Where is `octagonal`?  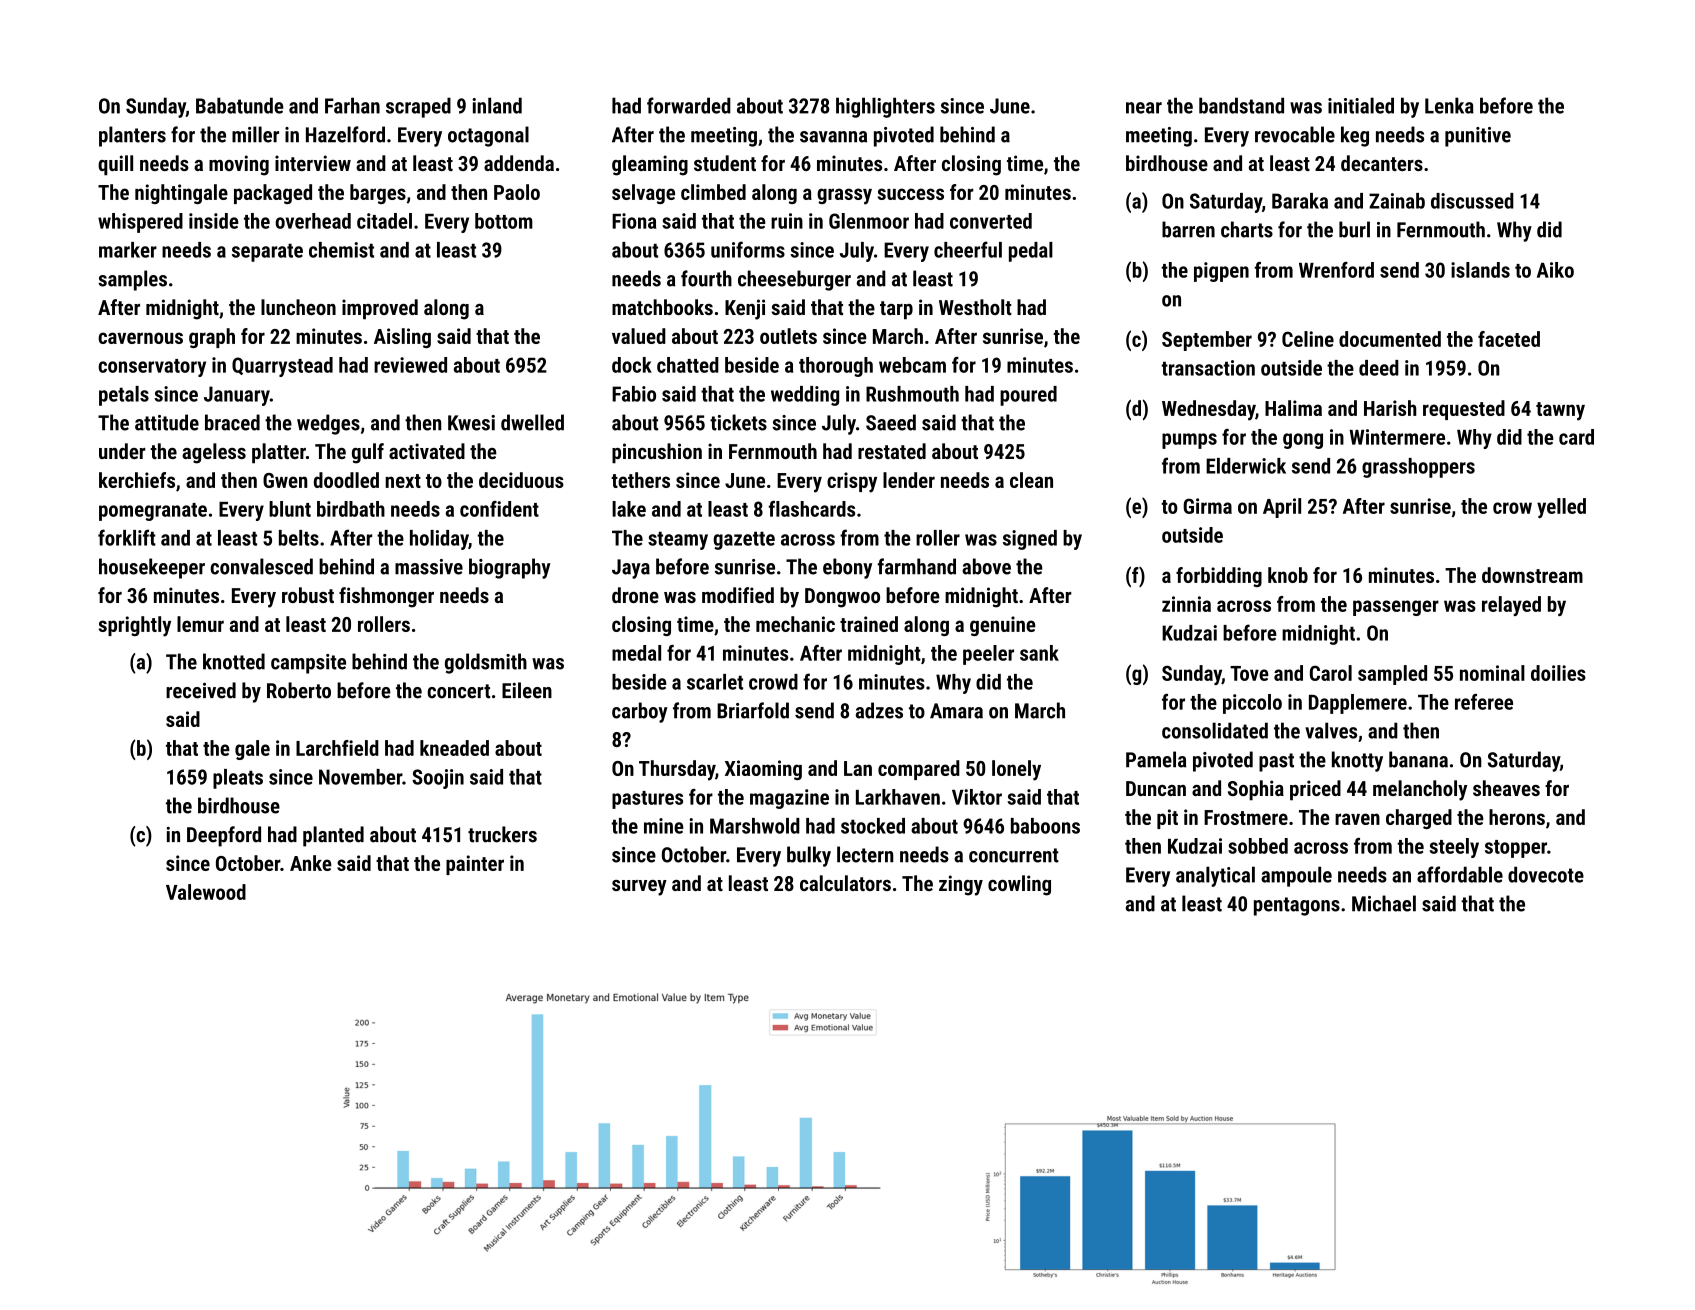
octagonal is located at coordinates (488, 136).
